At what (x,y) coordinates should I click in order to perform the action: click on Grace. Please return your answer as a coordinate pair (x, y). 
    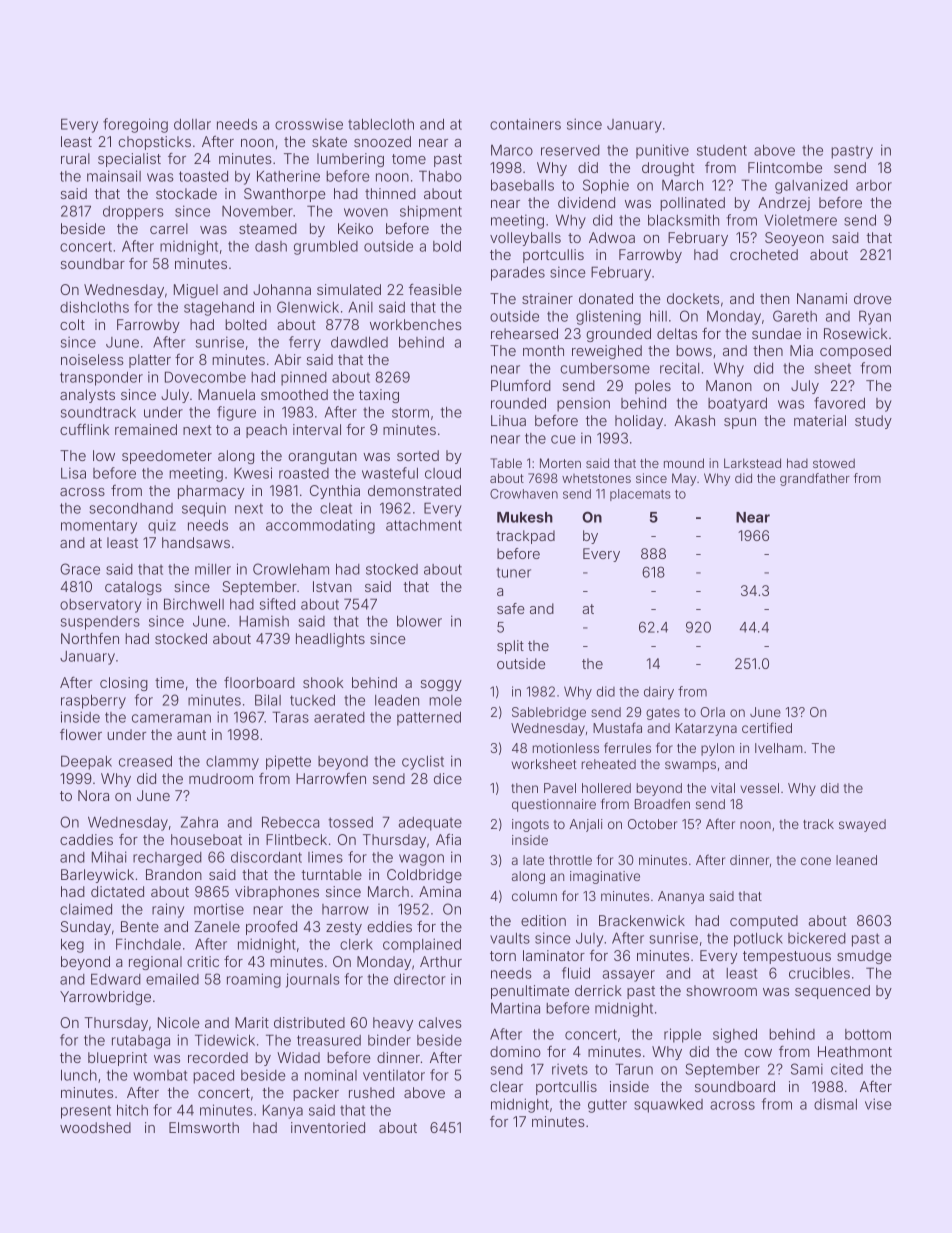
    Looking at the image, I should click on (80, 569).
